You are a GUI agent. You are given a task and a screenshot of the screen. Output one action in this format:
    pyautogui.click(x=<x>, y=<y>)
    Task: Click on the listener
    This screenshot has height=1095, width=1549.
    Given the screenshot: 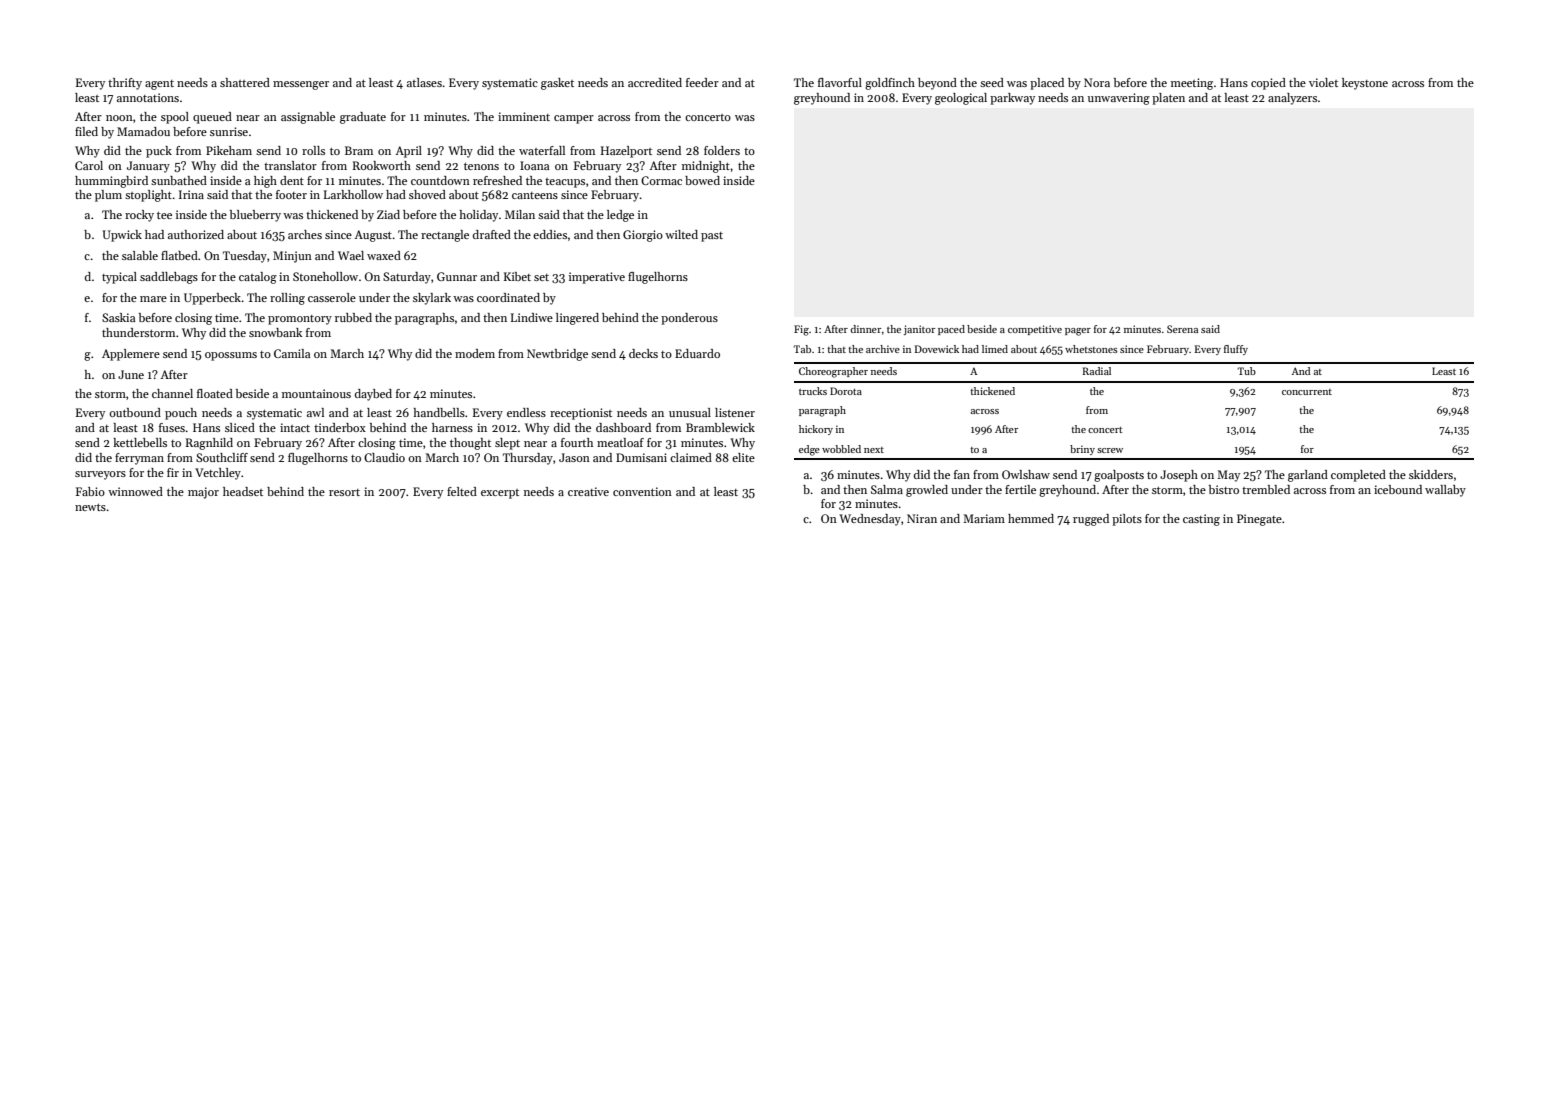 What is the action you would take?
    pyautogui.click(x=735, y=412)
